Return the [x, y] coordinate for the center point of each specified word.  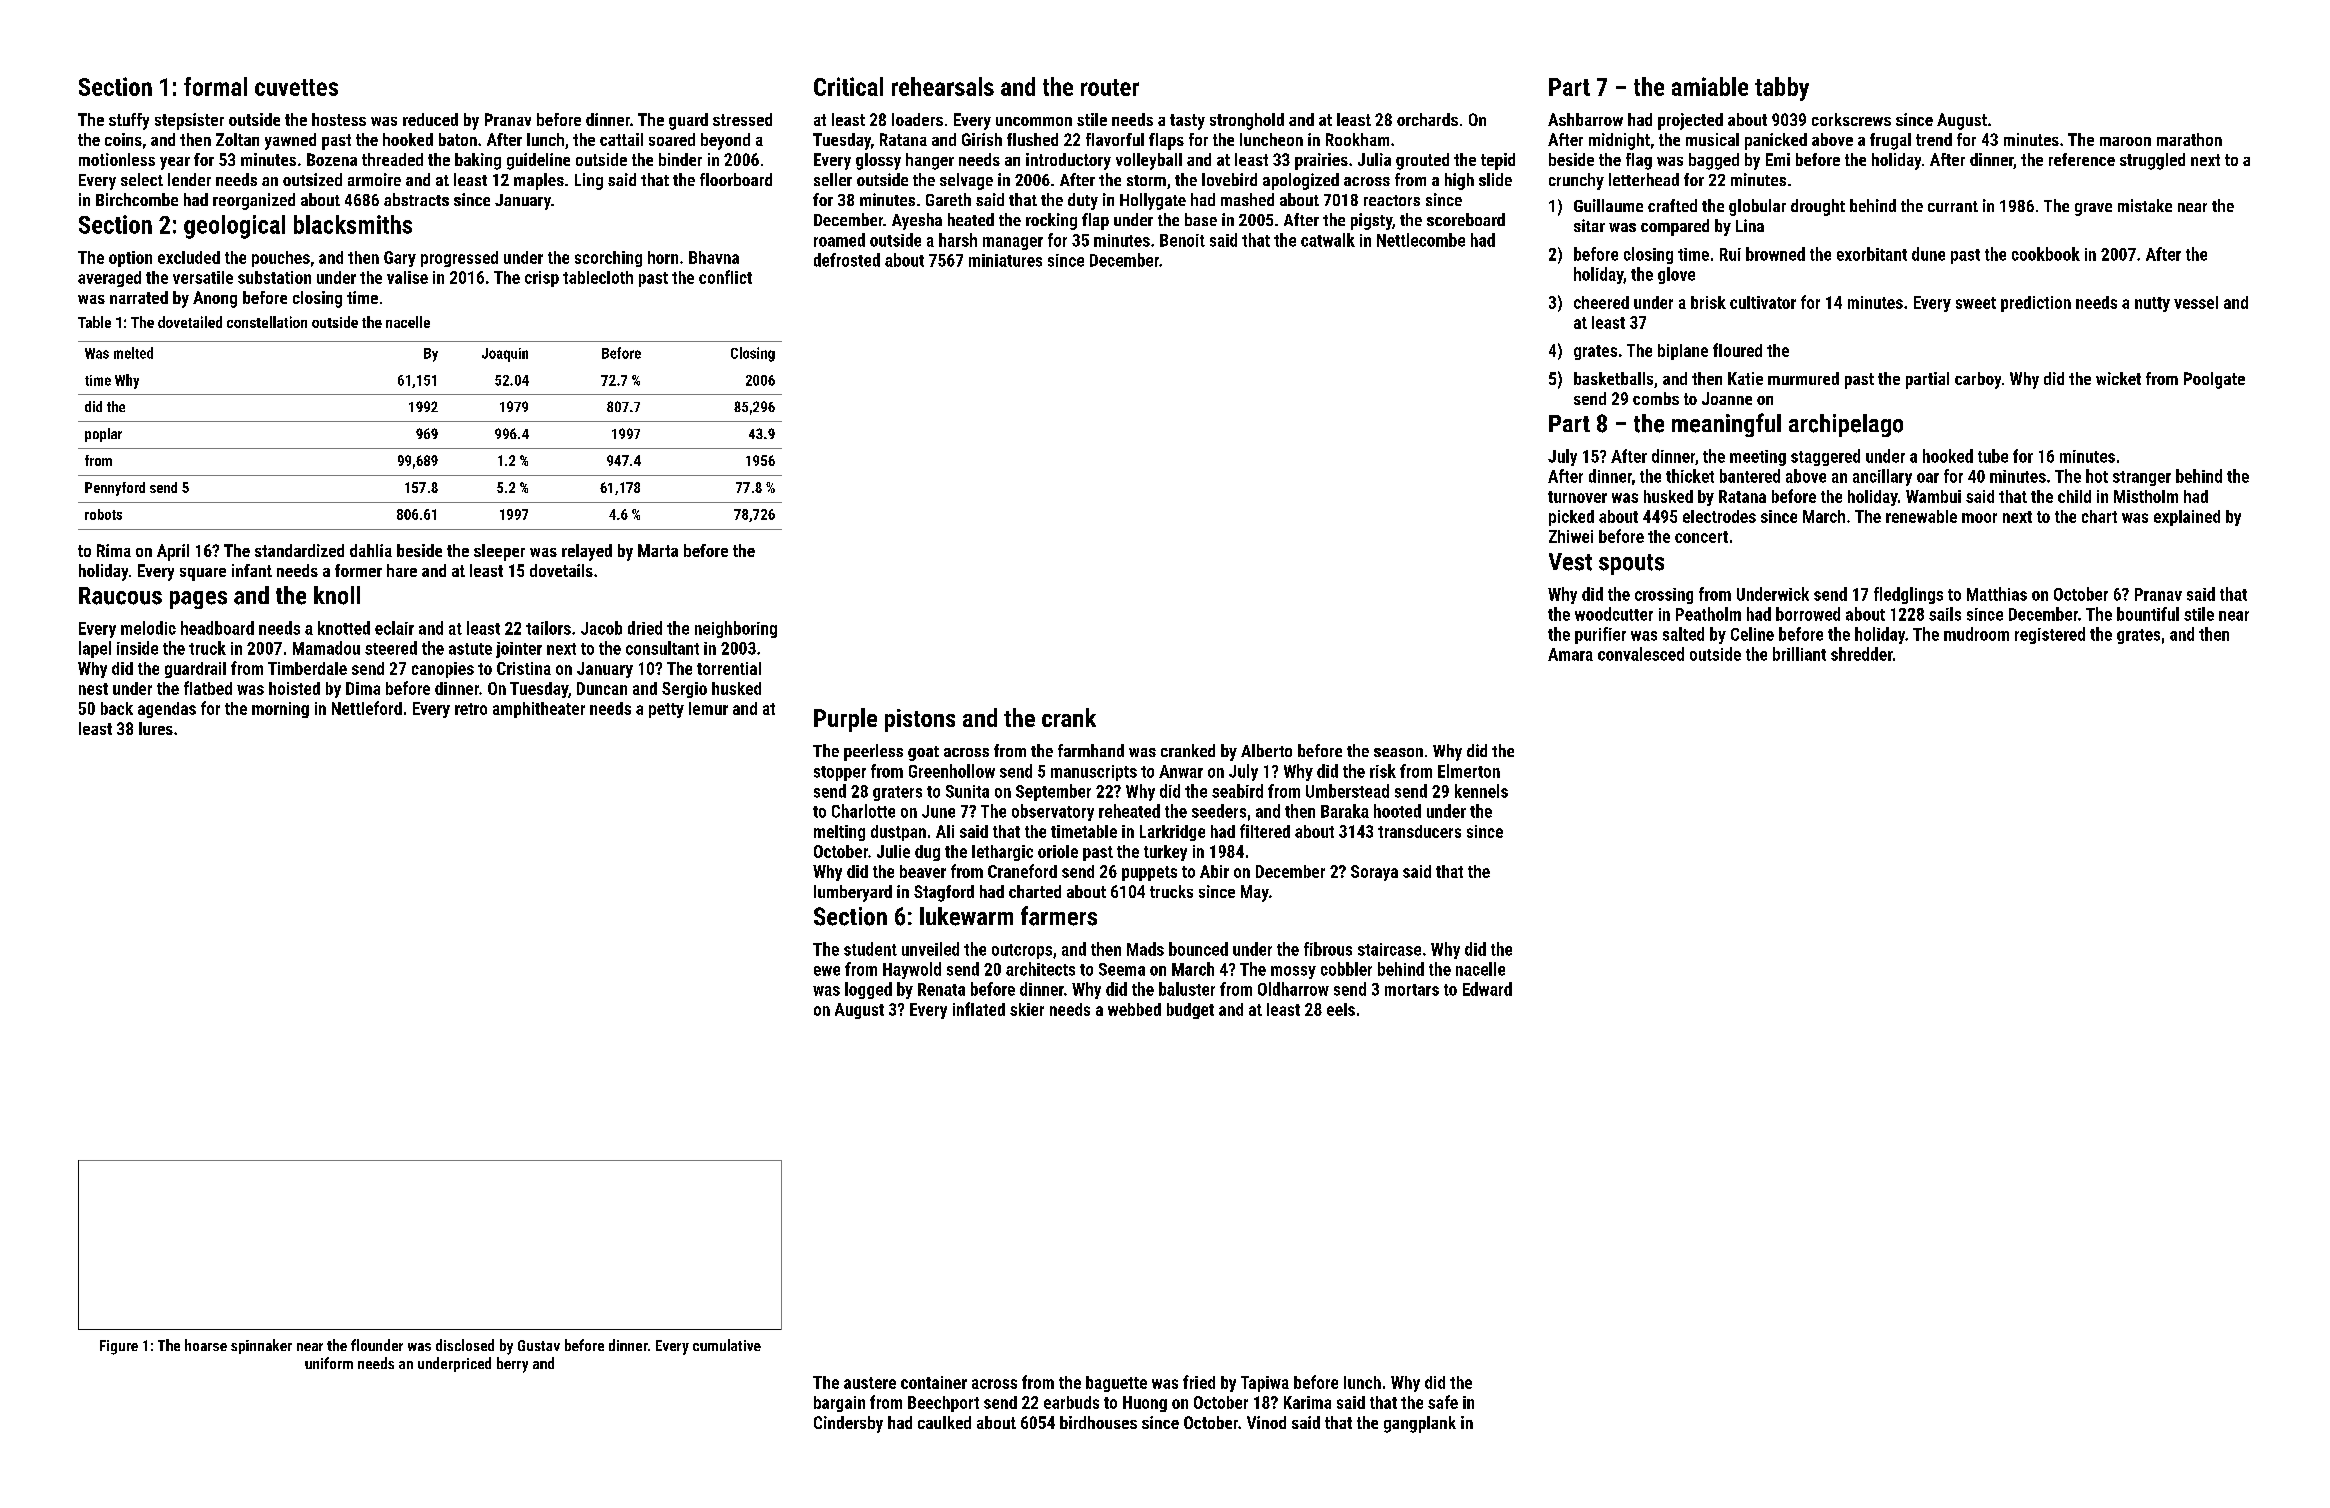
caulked [944, 1422]
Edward [1487, 989]
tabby [1782, 89]
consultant [662, 648]
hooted [1397, 811]
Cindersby [848, 1424]
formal [215, 86]
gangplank [1420, 1424]
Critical [848, 86]
